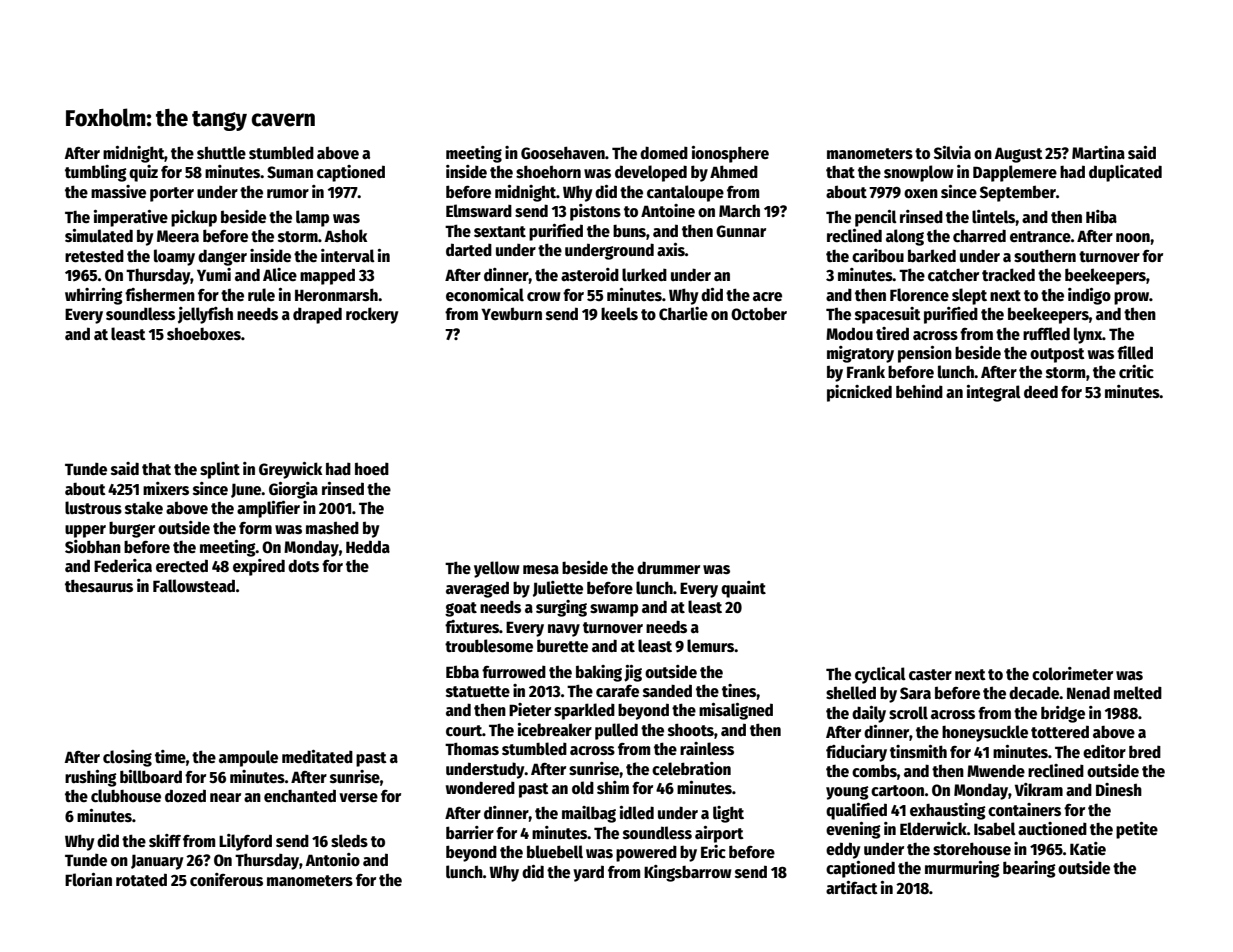  I want to click on lintels, so click(994, 216).
